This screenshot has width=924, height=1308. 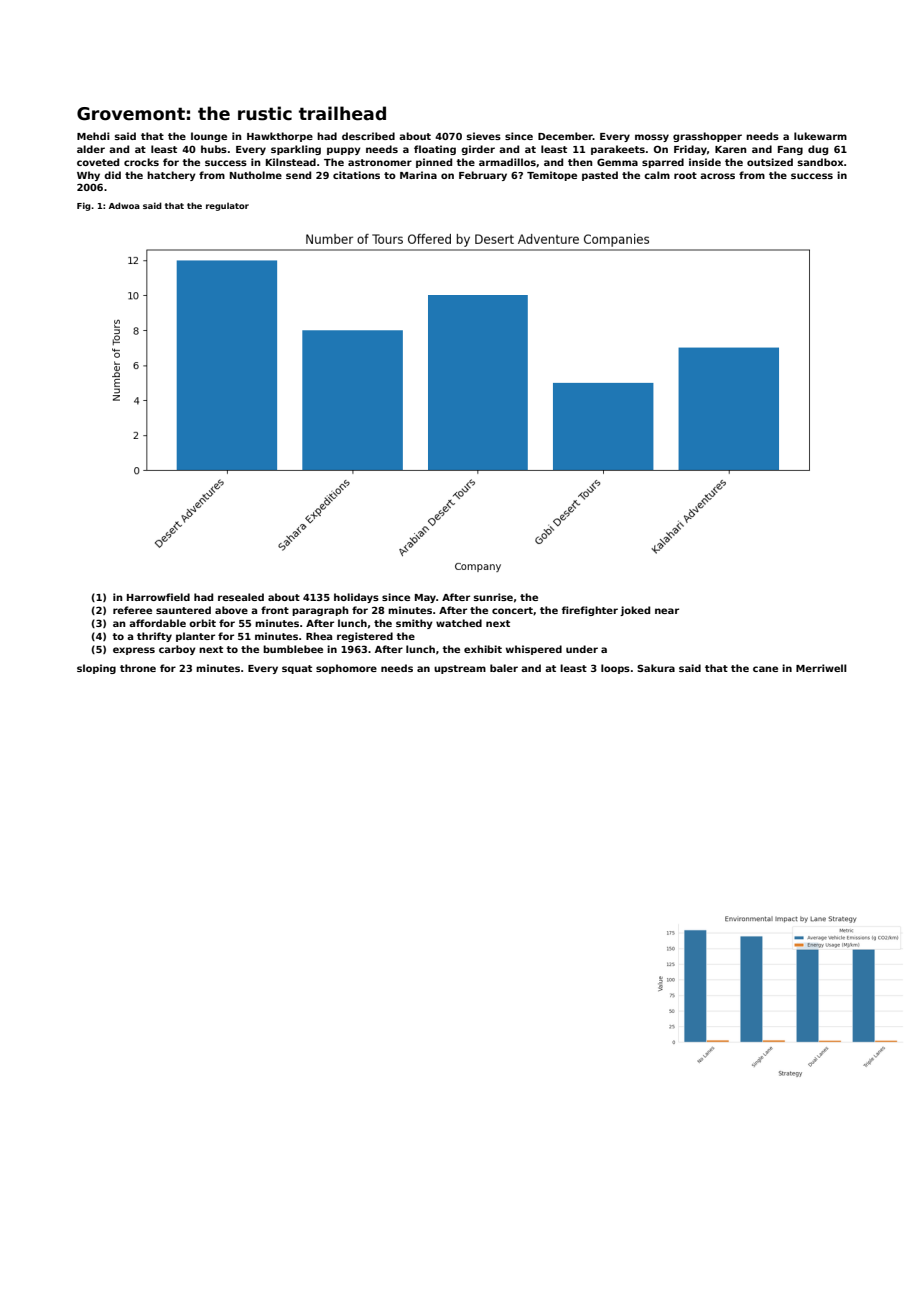 I want to click on Adwoa, so click(x=124, y=205).
